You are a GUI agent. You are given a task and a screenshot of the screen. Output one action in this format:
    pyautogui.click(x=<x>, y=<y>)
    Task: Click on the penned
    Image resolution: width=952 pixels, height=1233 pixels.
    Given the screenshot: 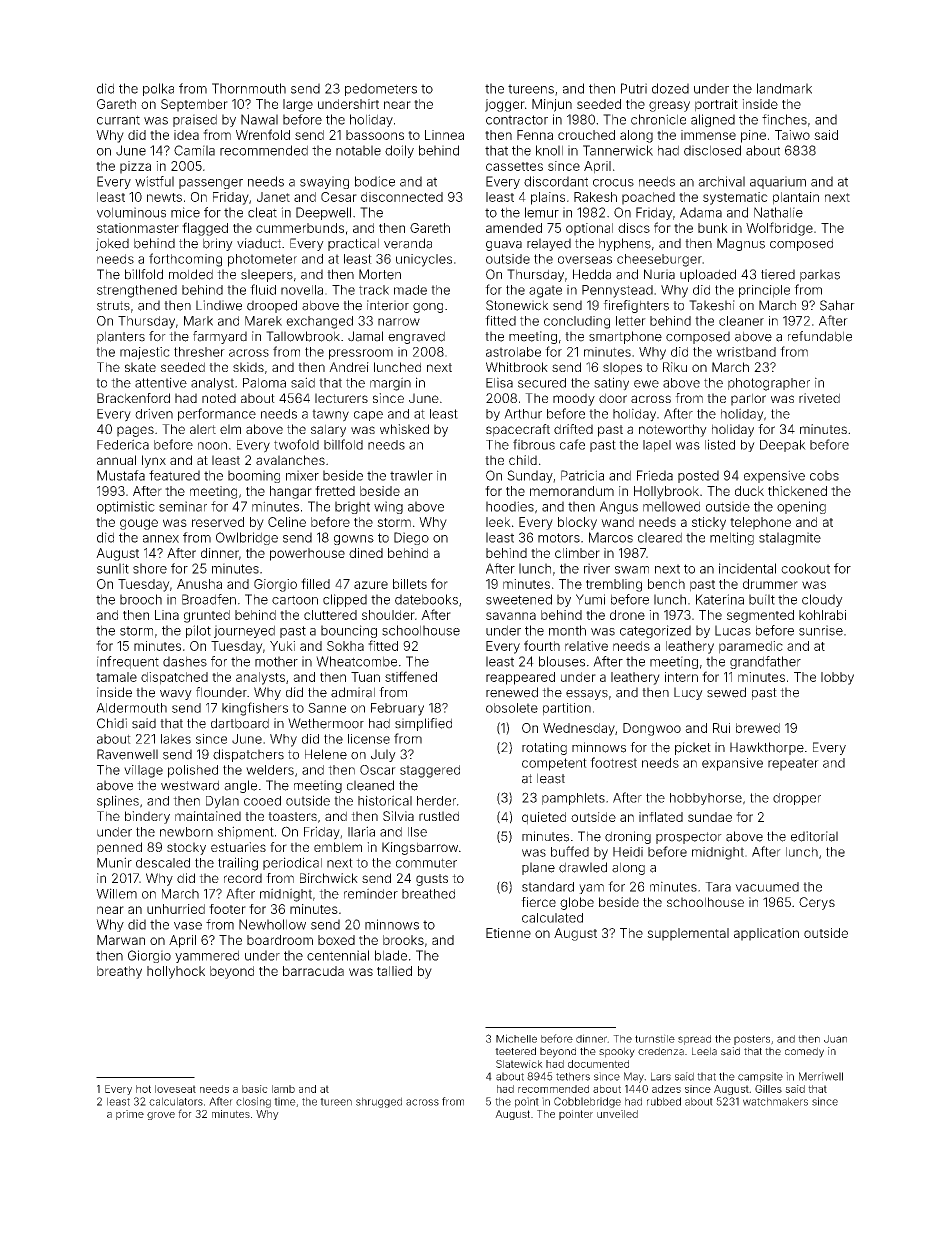 What is the action you would take?
    pyautogui.click(x=119, y=848)
